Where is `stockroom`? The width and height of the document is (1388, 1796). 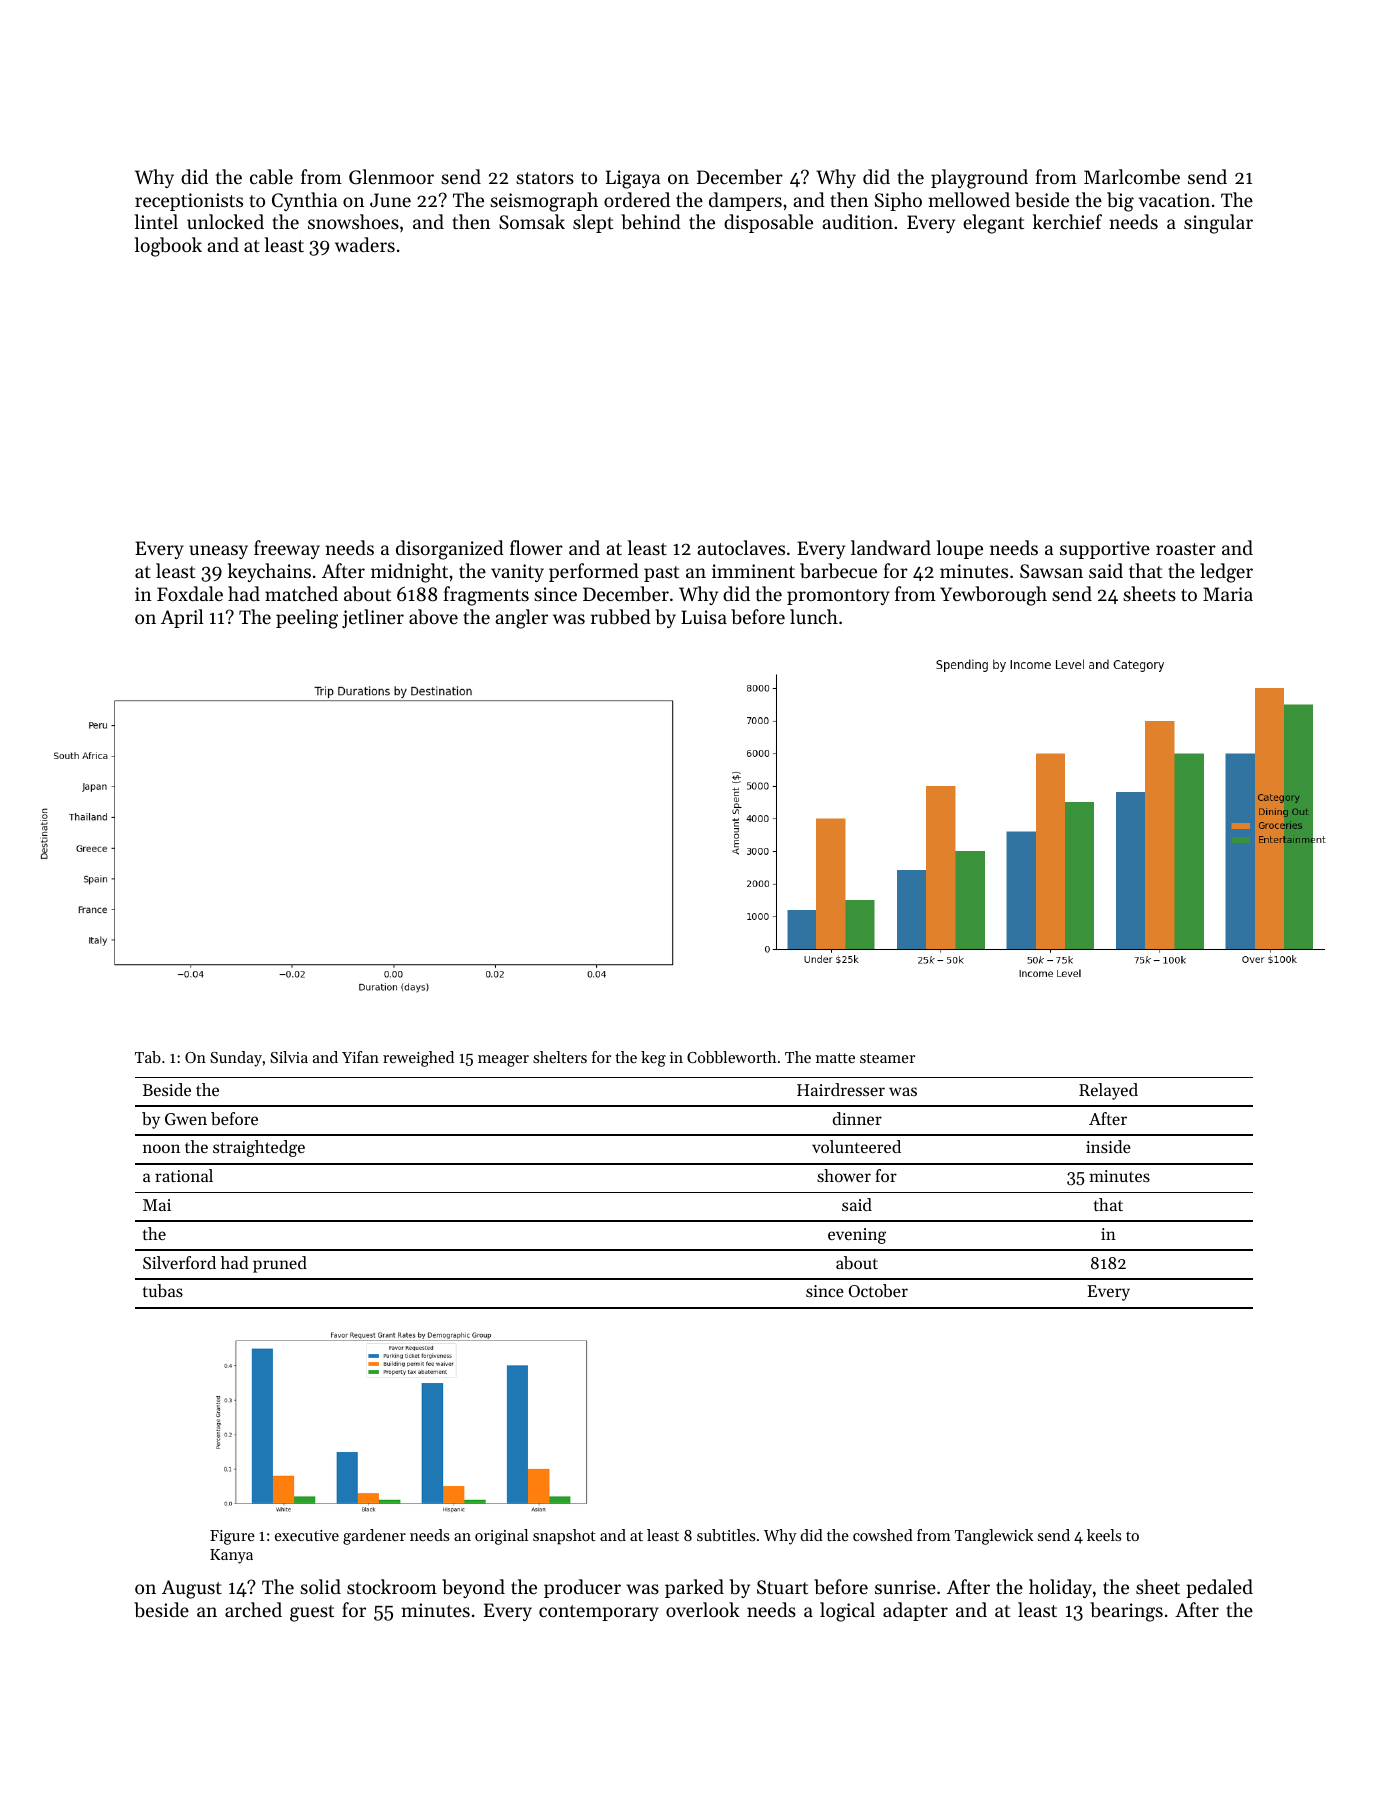
stockroom is located at coordinates (392, 1586).
